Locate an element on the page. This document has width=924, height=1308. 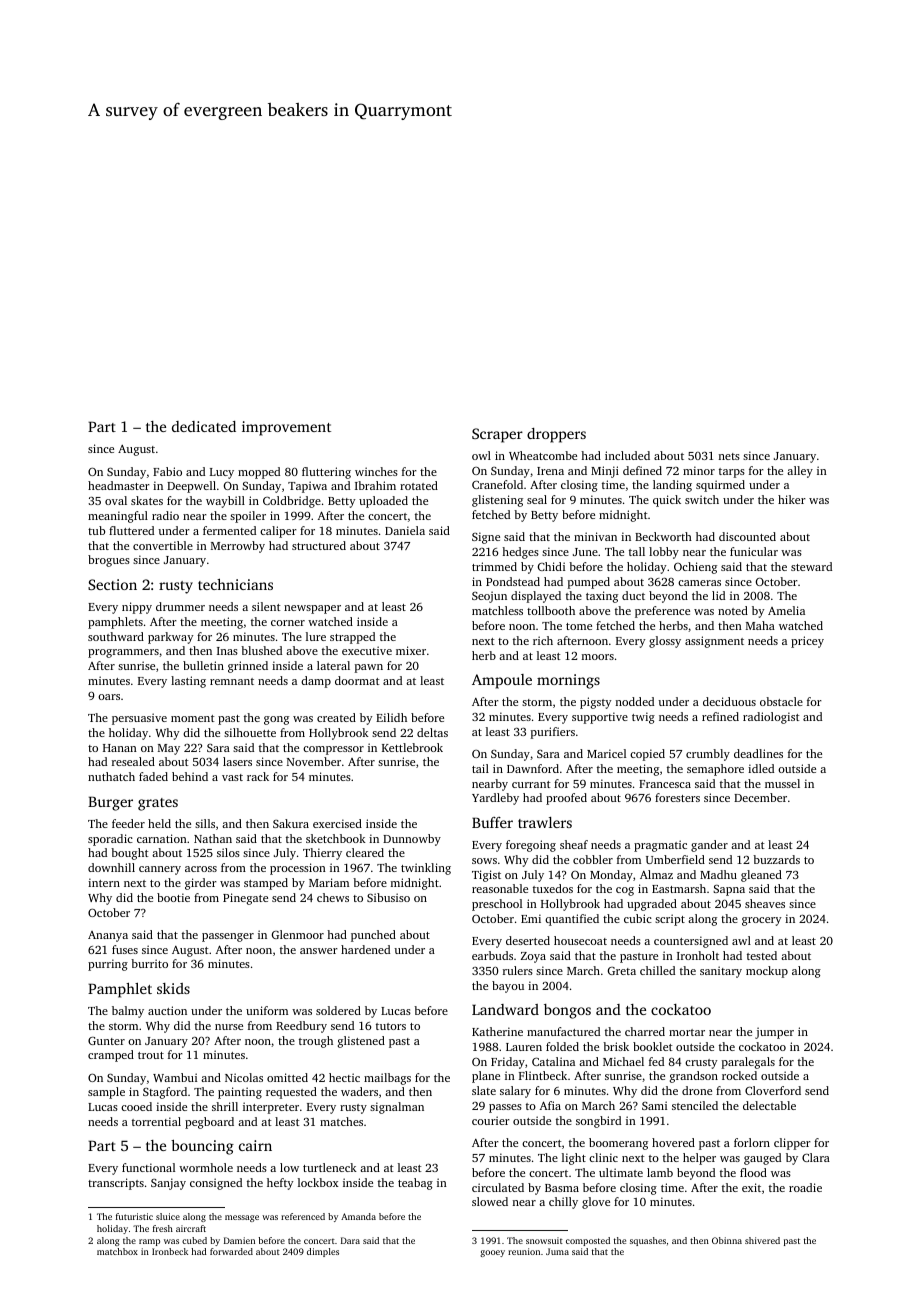
sows is located at coordinates (484, 861).
